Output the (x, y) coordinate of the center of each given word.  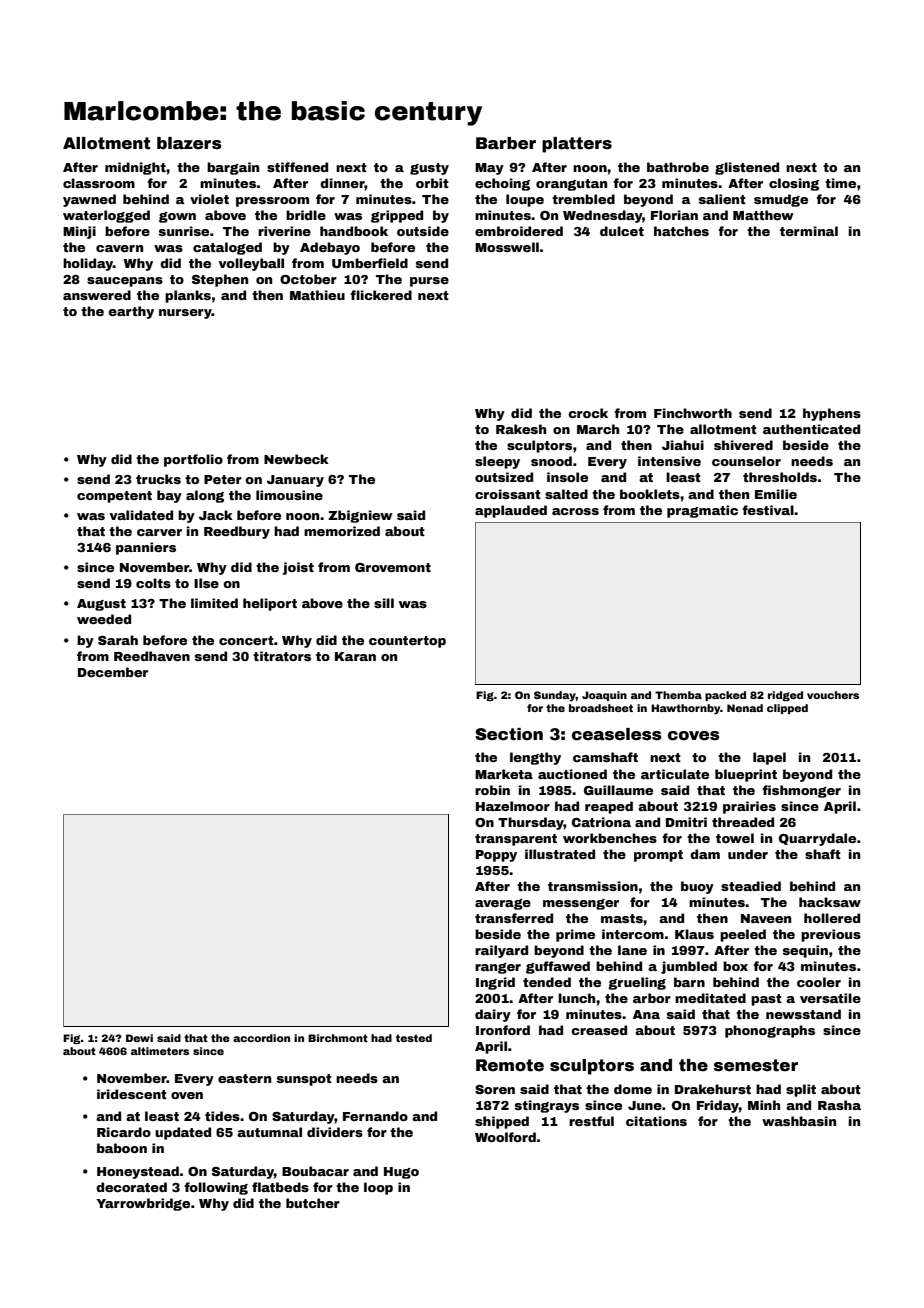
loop (378, 1188)
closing (794, 184)
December (113, 672)
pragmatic (702, 511)
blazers (189, 143)
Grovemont (393, 567)
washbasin (799, 1121)
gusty (429, 169)
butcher (313, 1203)
